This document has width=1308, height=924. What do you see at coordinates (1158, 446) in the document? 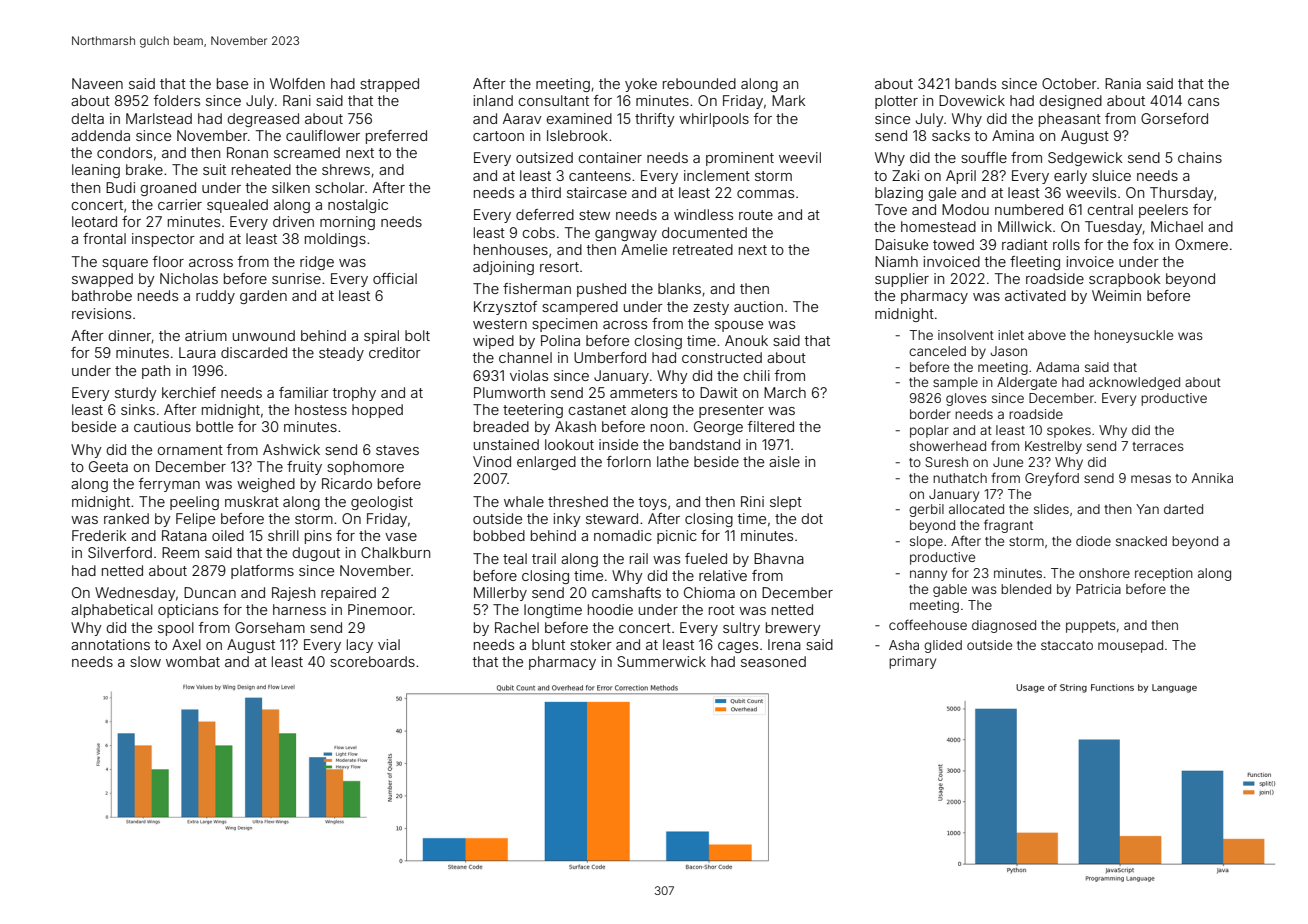
I see `terraces` at bounding box center [1158, 446].
